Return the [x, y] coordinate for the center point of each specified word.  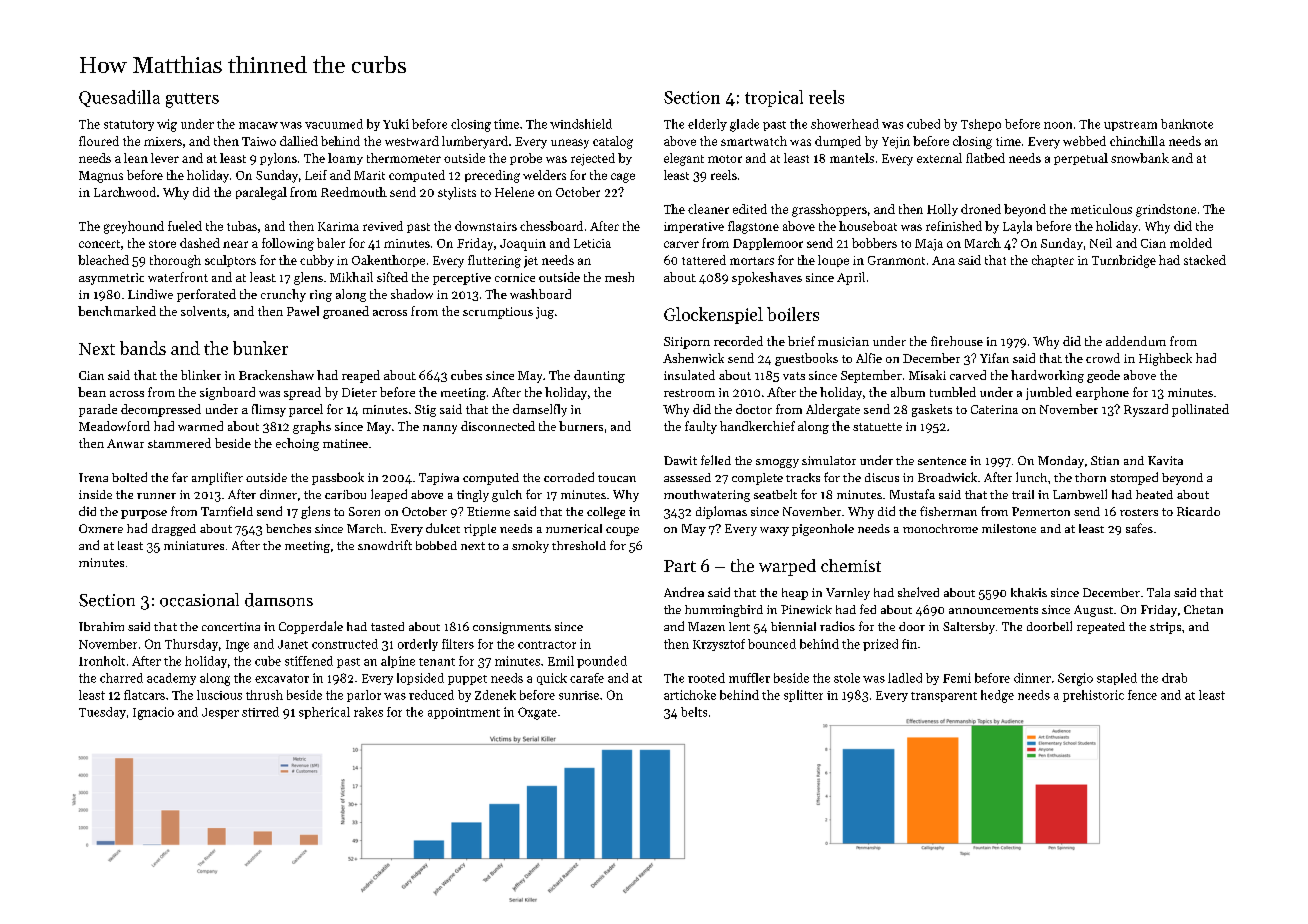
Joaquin [523, 245]
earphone [1102, 393]
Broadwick [947, 477]
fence [1142, 695]
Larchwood [125, 192]
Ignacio [153, 713]
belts [694, 712]
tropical [774, 98]
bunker [260, 348]
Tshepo [981, 125]
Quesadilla [119, 98]
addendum [1136, 341]
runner [156, 496]
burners [581, 426]
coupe [622, 531]
